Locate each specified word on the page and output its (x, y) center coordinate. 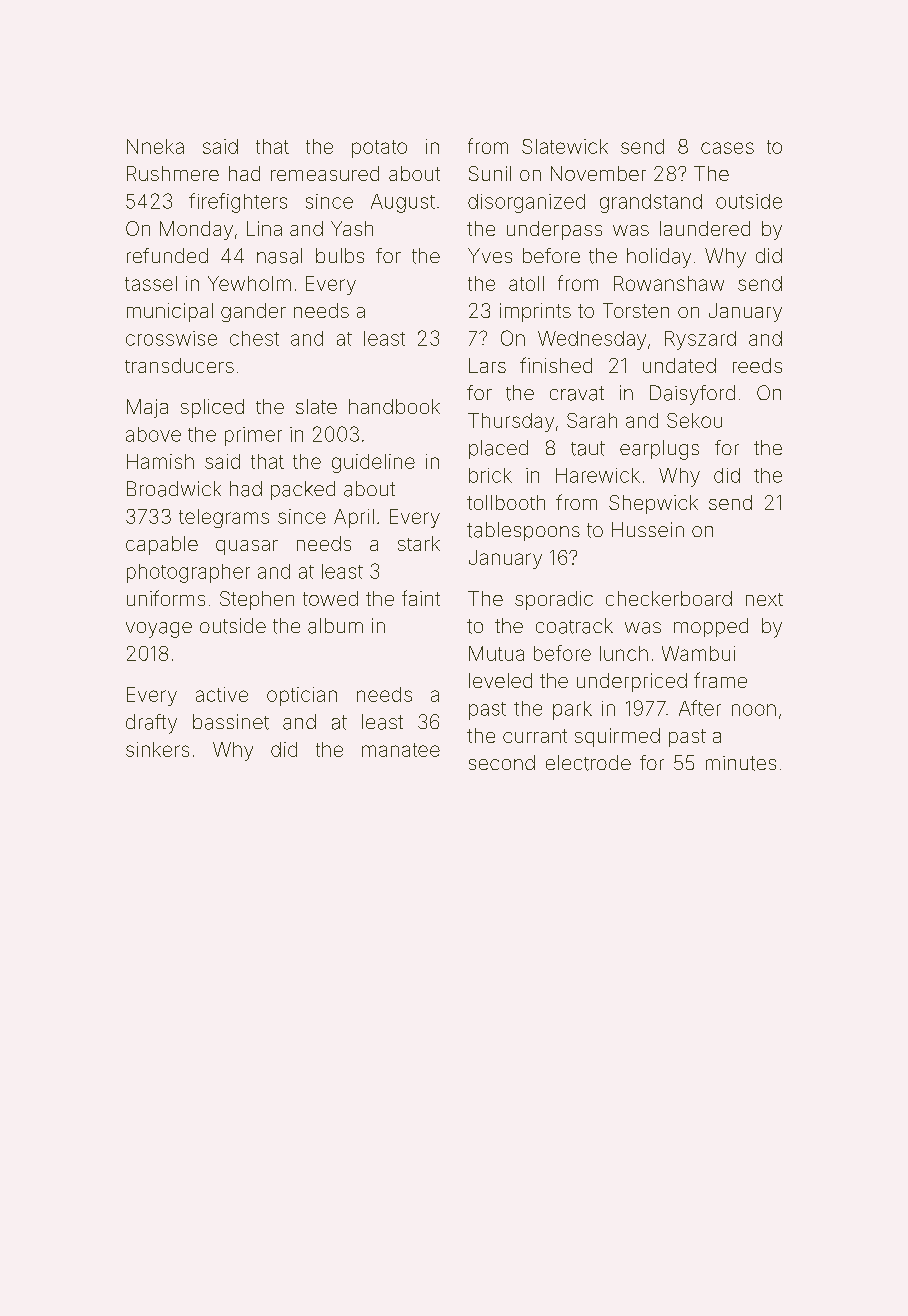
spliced (212, 408)
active (222, 694)
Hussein (648, 529)
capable (162, 545)
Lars (487, 365)
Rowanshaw (669, 283)
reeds (757, 365)
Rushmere (173, 173)
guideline (373, 463)
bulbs (340, 255)
